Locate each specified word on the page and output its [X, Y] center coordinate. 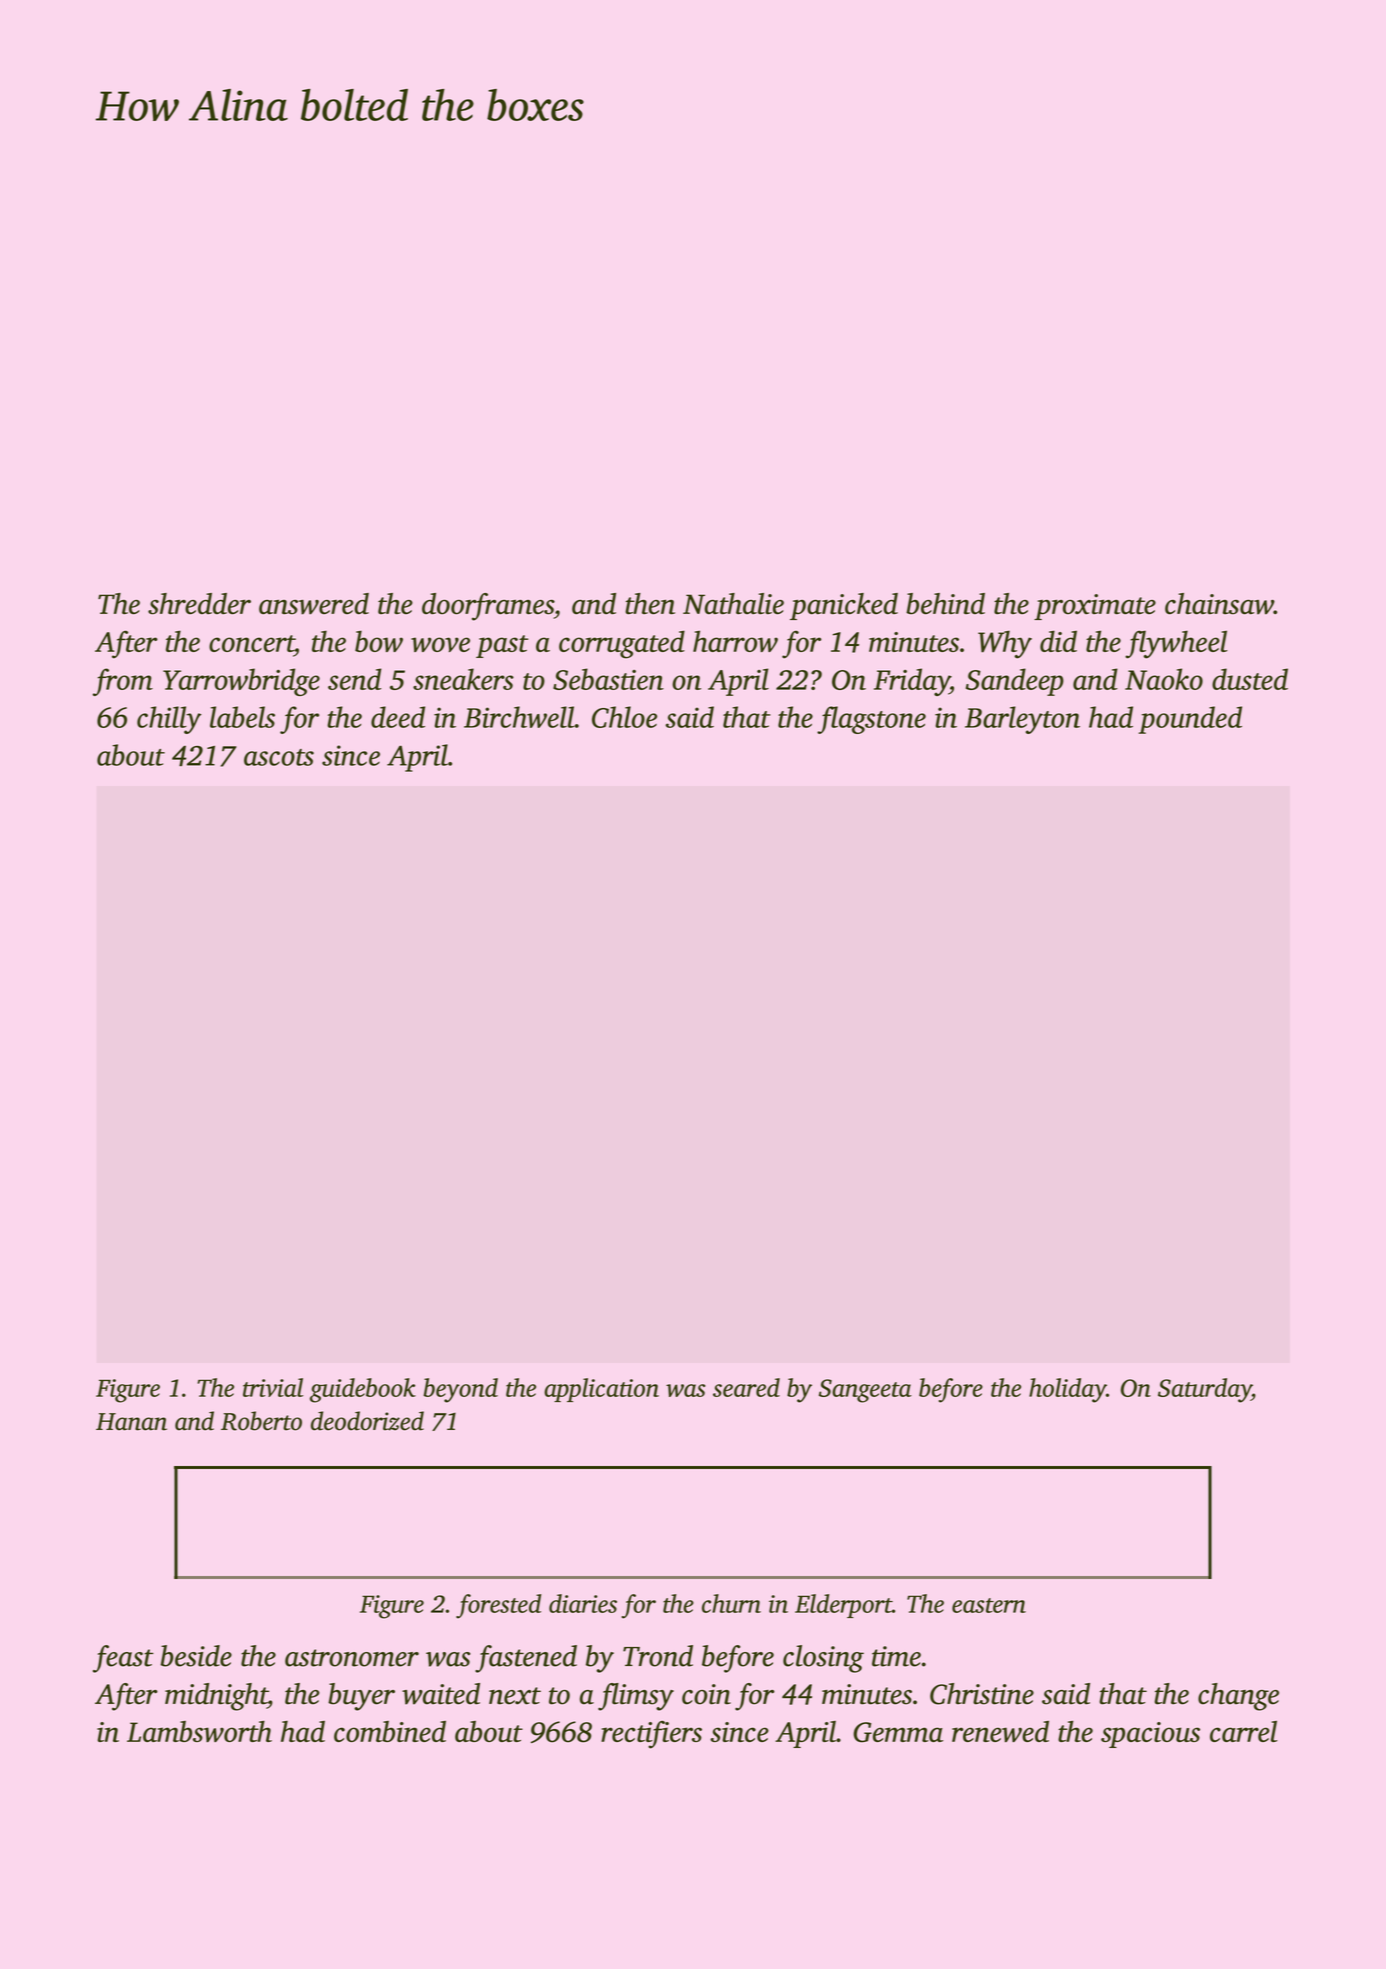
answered [314, 604]
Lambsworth [199, 1731]
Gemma [898, 1732]
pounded [1190, 720]
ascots [279, 757]
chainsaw [1219, 604]
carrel [1244, 1731]
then [650, 604]
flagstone [871, 720]
